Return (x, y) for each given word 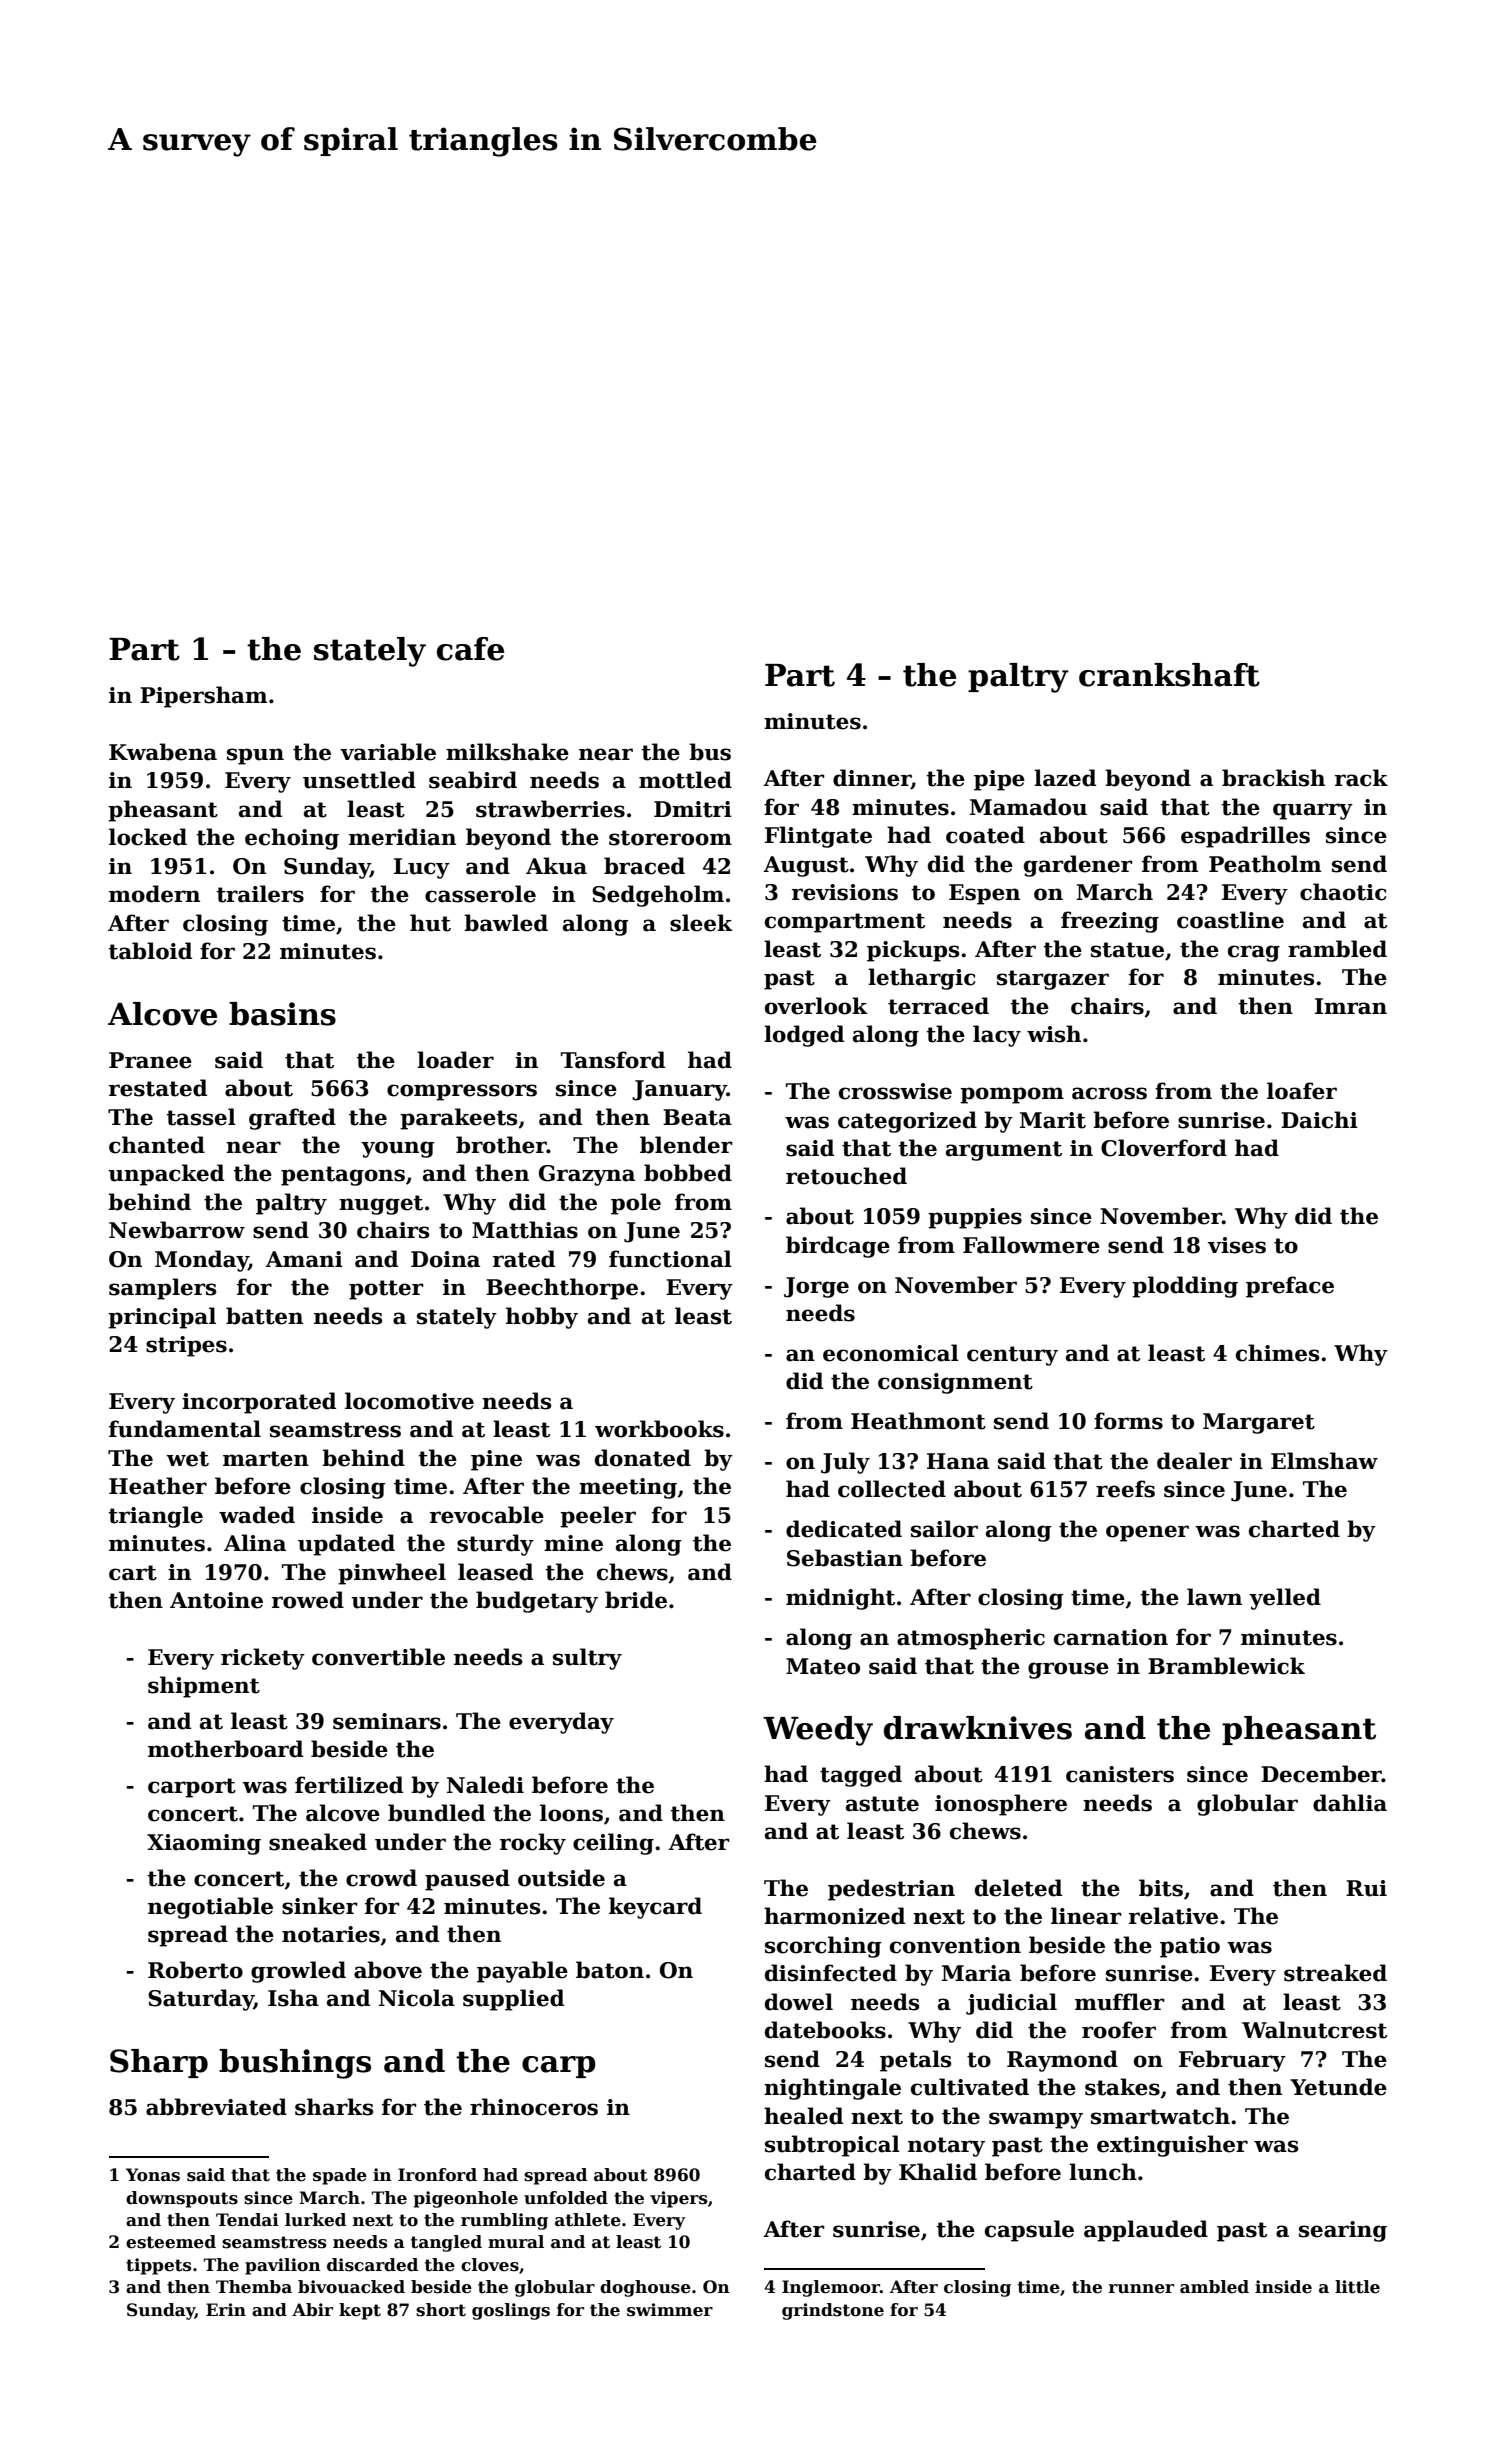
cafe (470, 649)
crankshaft (1169, 675)
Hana (958, 1461)
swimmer (670, 2310)
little (1357, 2287)
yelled (1285, 1599)
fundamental (185, 1429)
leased (495, 1572)
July (845, 1463)
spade (340, 2176)
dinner (872, 779)
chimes (1277, 1353)
